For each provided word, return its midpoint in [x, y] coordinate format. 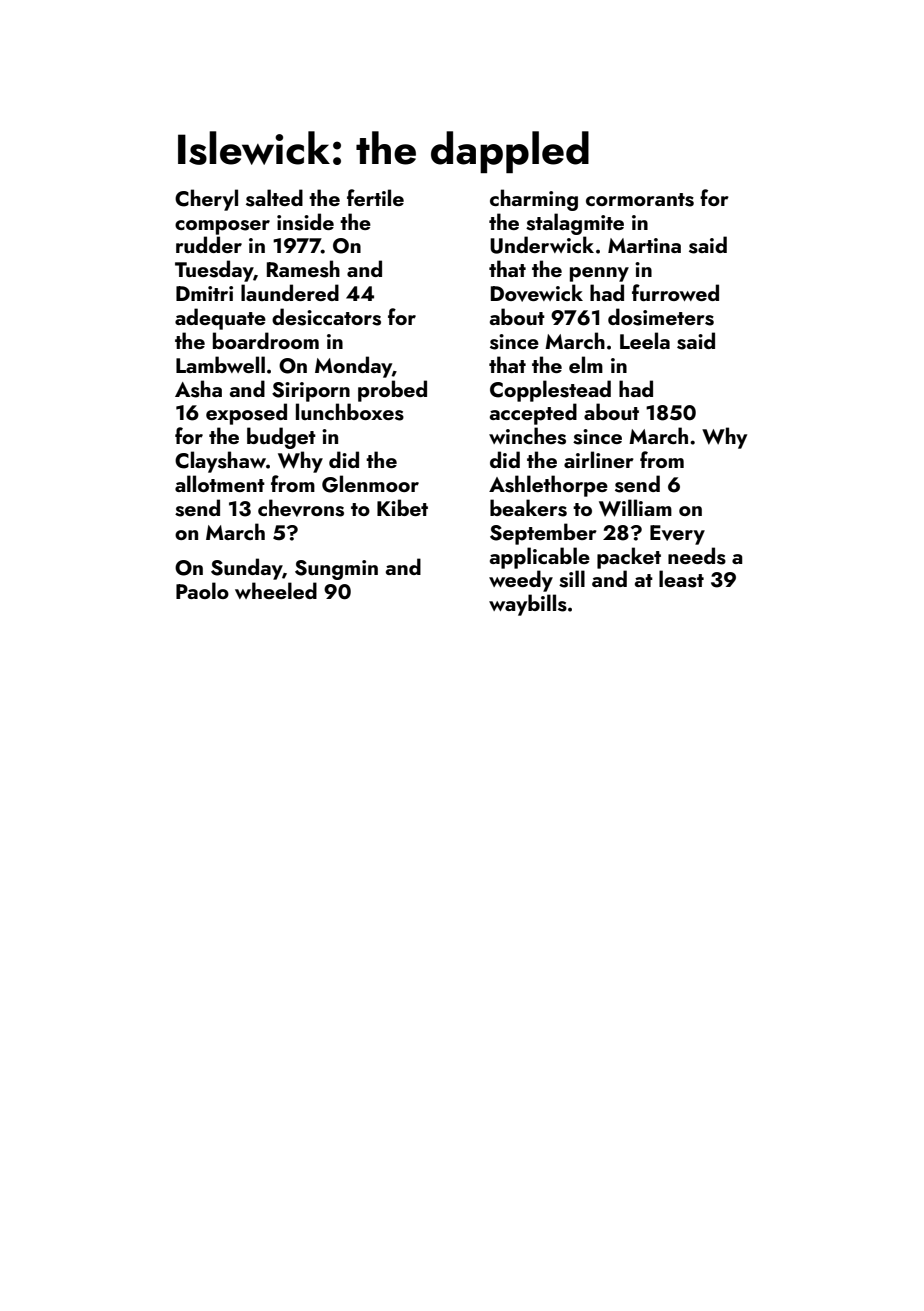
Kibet [402, 507]
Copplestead [550, 391]
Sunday [246, 569]
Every [677, 535]
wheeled [276, 590]
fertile [375, 197]
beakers [528, 508]
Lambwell [220, 364]
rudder [209, 244]
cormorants [640, 200]
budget [281, 438]
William [635, 508]
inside [305, 222]
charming [534, 200]
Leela [645, 340]
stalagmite [575, 224]
